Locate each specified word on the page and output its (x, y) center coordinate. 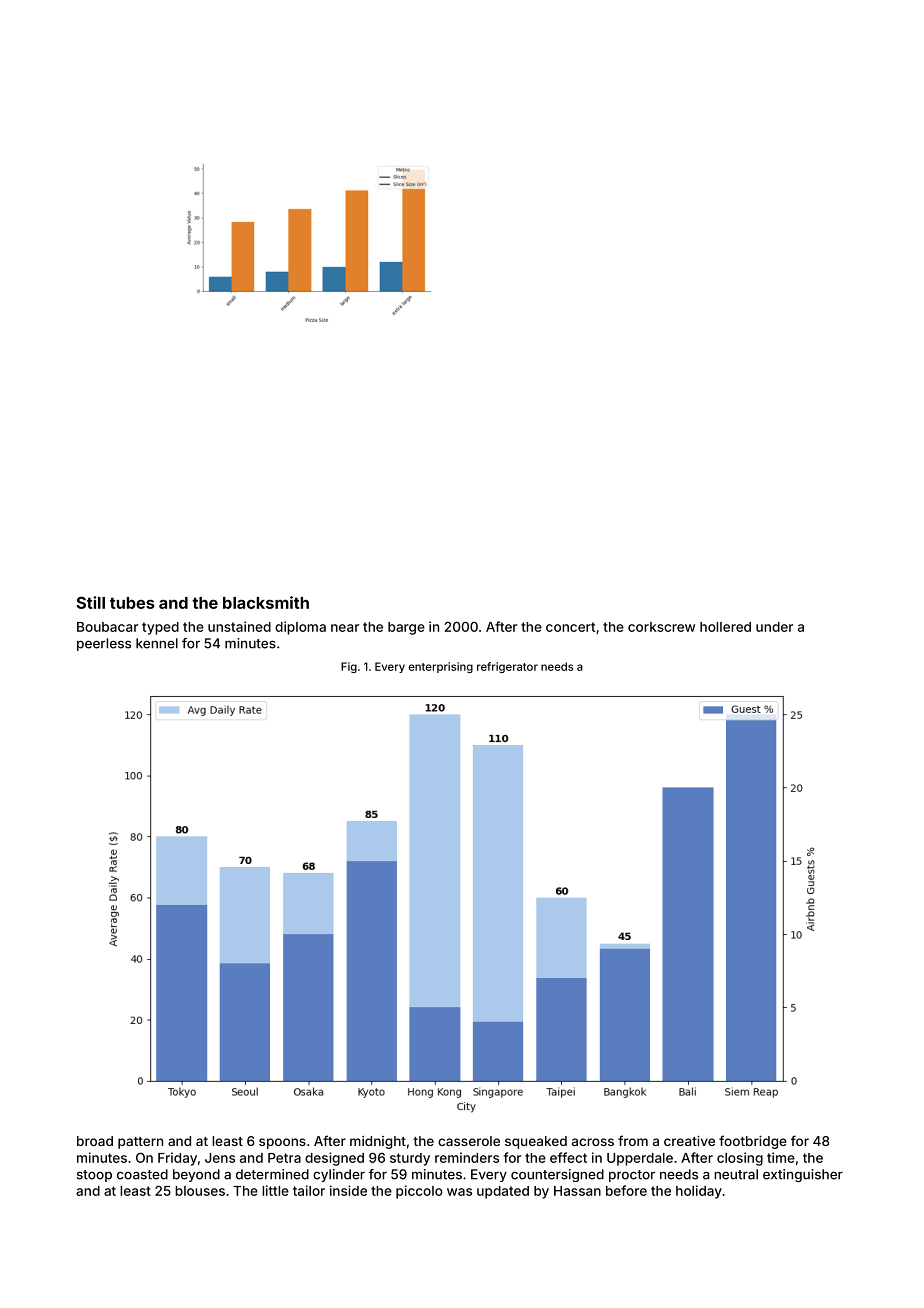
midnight (378, 1142)
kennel (157, 643)
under (774, 627)
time (781, 1157)
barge (406, 628)
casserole (469, 1141)
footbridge (753, 1142)
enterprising (441, 667)
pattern (140, 1143)
